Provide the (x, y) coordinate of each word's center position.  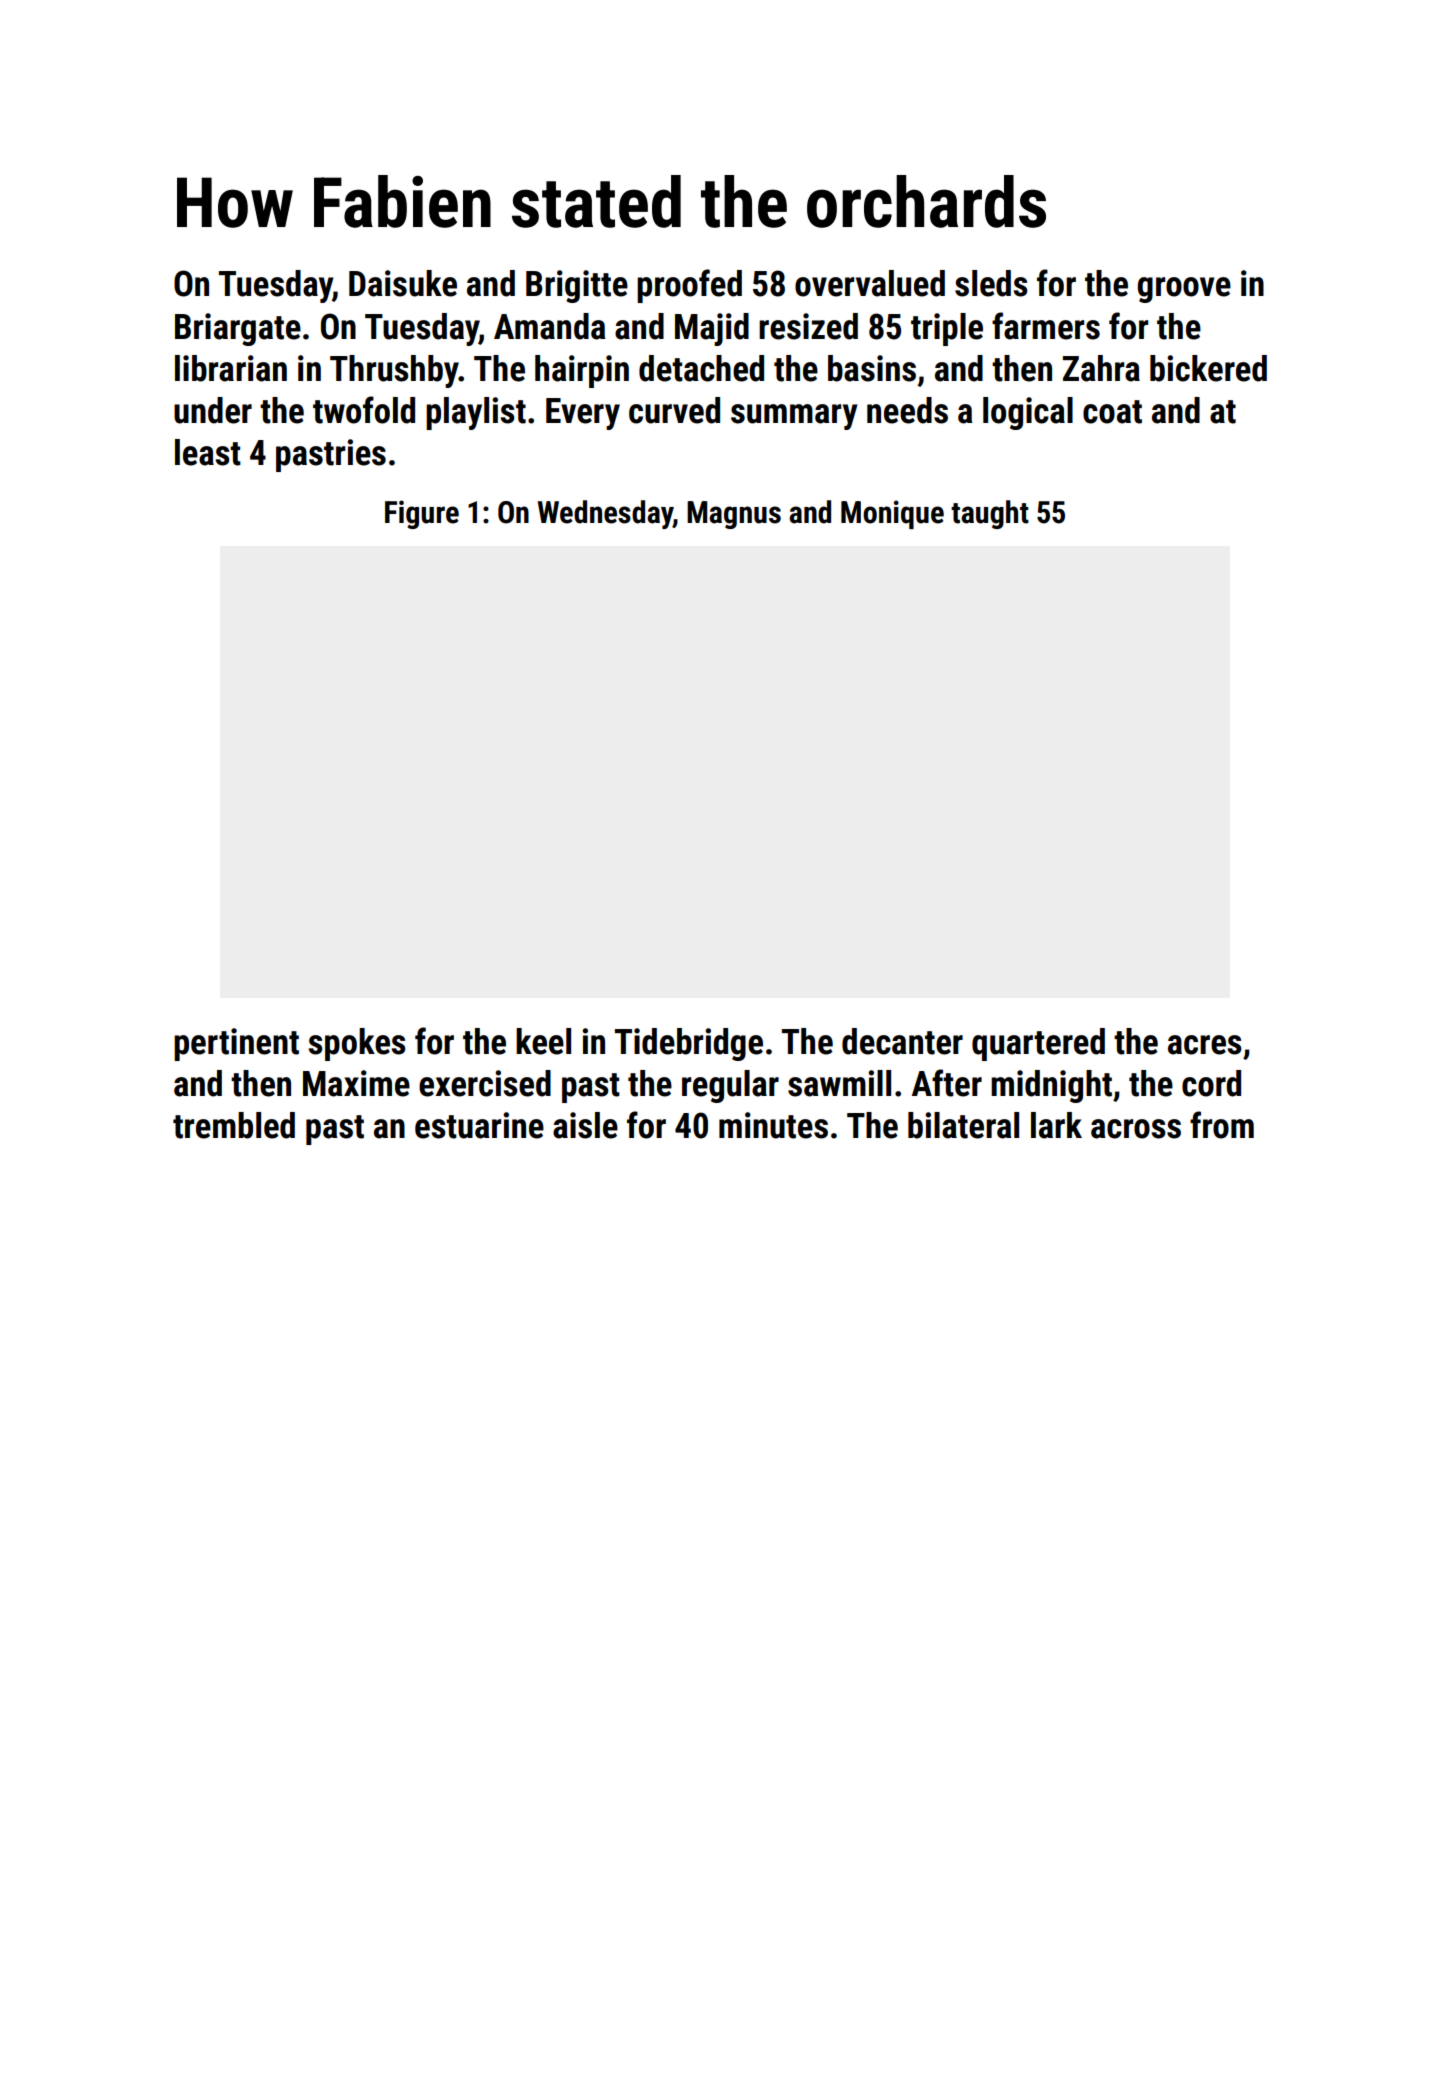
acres (1205, 1045)
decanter (902, 1041)
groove (1184, 290)
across (1136, 1129)
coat (1112, 412)
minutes (773, 1125)
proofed (689, 286)
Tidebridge (689, 1044)
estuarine (479, 1125)
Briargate (238, 329)
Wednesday (605, 514)
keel (543, 1041)
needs (907, 410)
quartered (1038, 1044)
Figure (422, 514)
